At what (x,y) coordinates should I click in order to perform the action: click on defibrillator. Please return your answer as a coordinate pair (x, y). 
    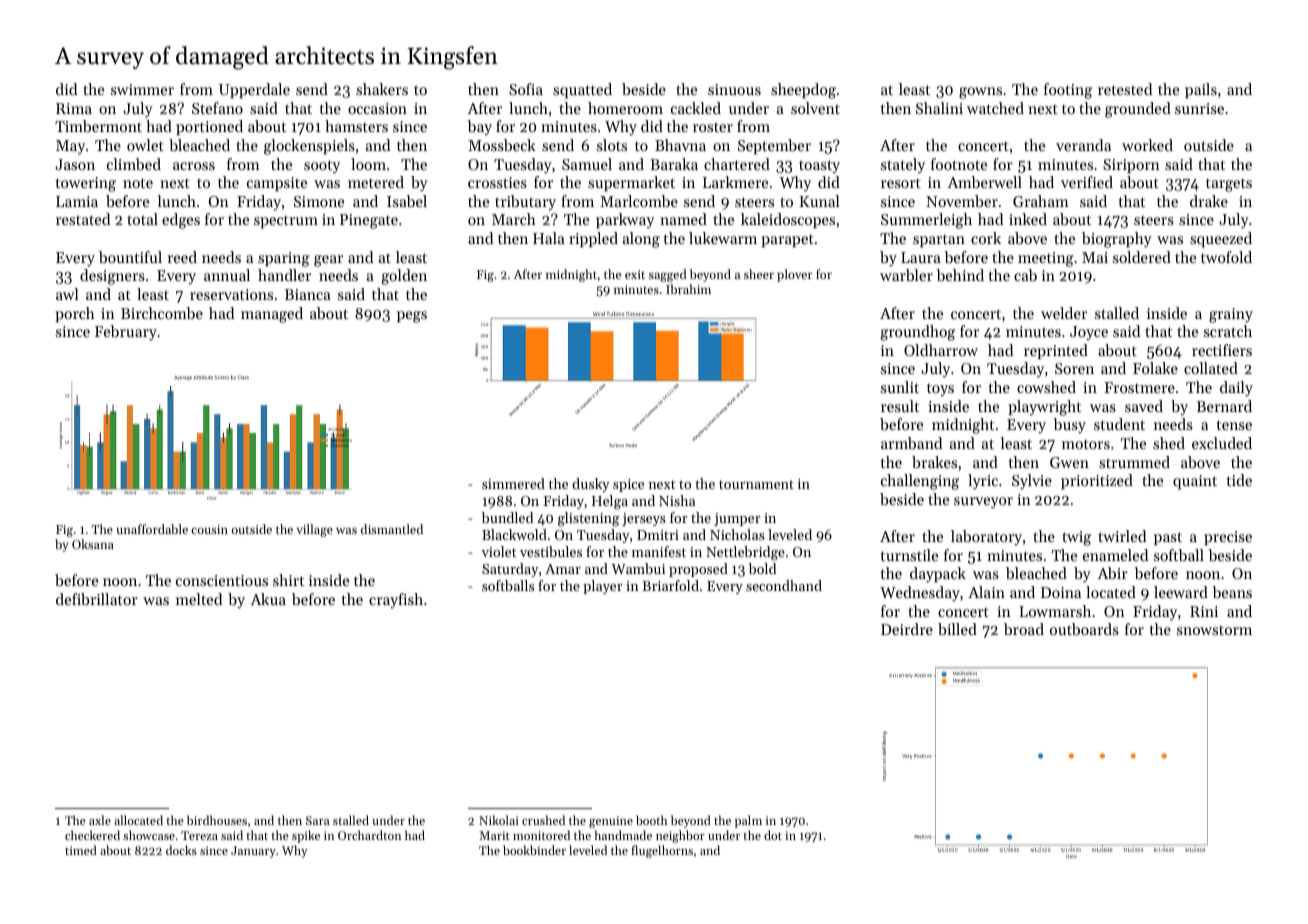
    Looking at the image, I should click on (97, 599).
